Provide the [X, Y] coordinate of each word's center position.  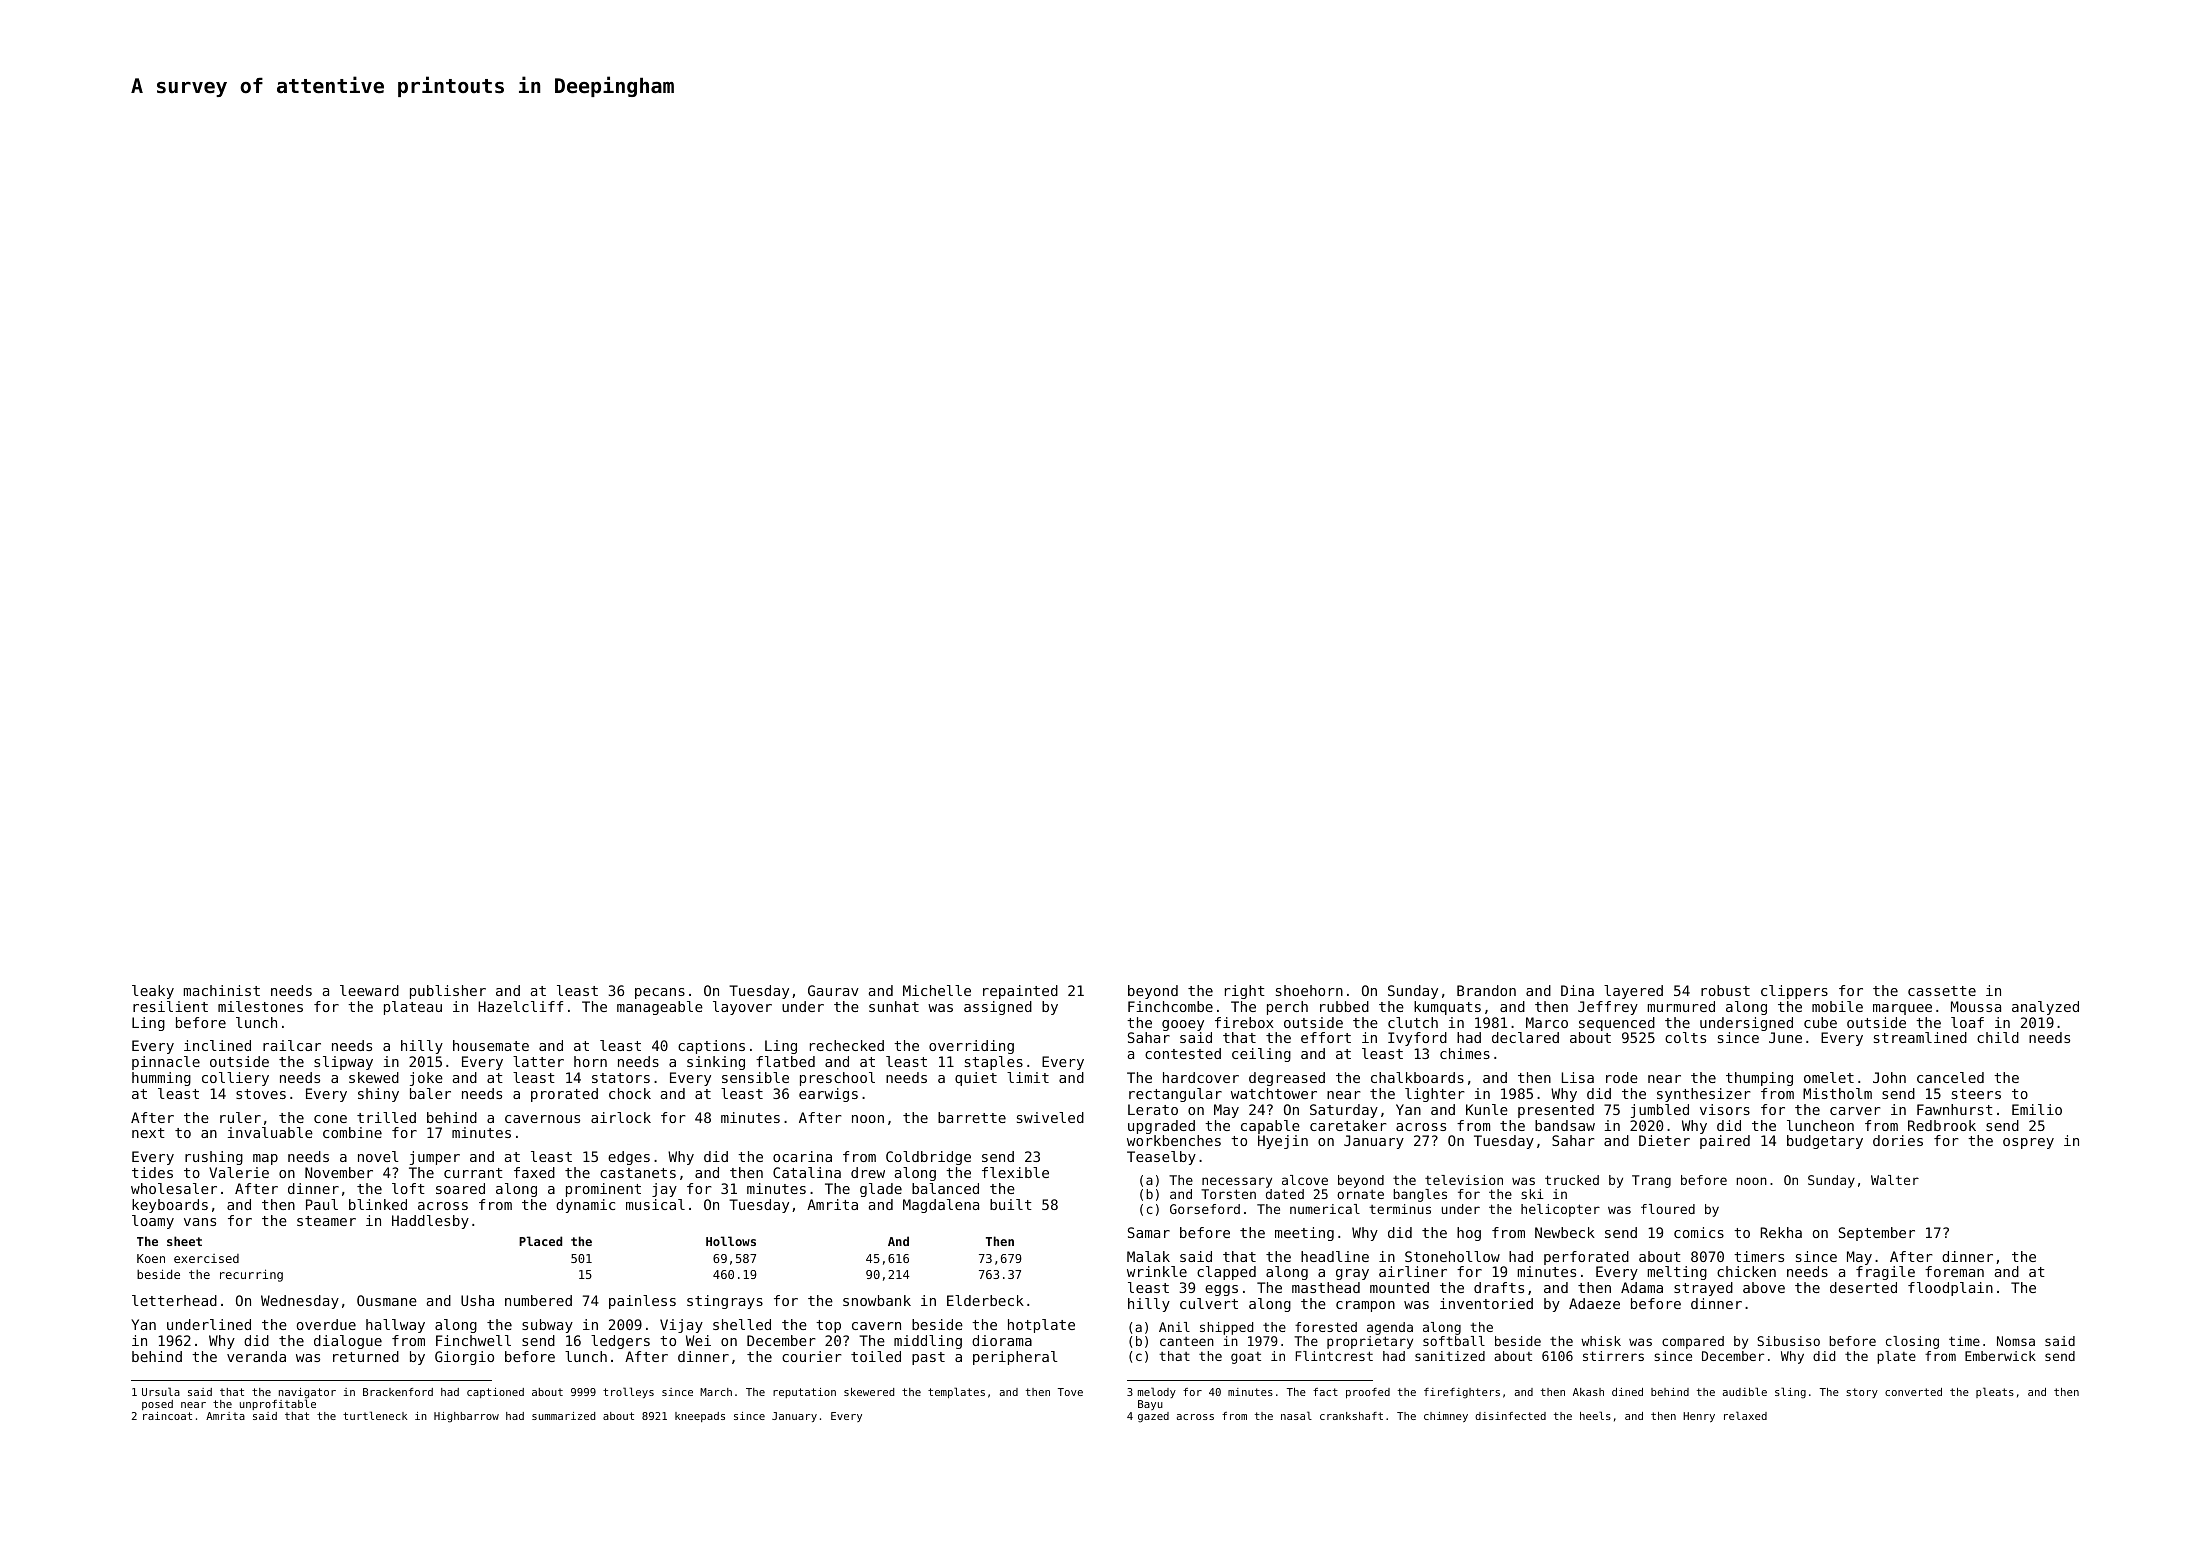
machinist [222, 990]
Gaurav [833, 990]
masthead [1326, 1287]
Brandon [1486, 990]
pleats [1995, 1392]
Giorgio [464, 1358]
